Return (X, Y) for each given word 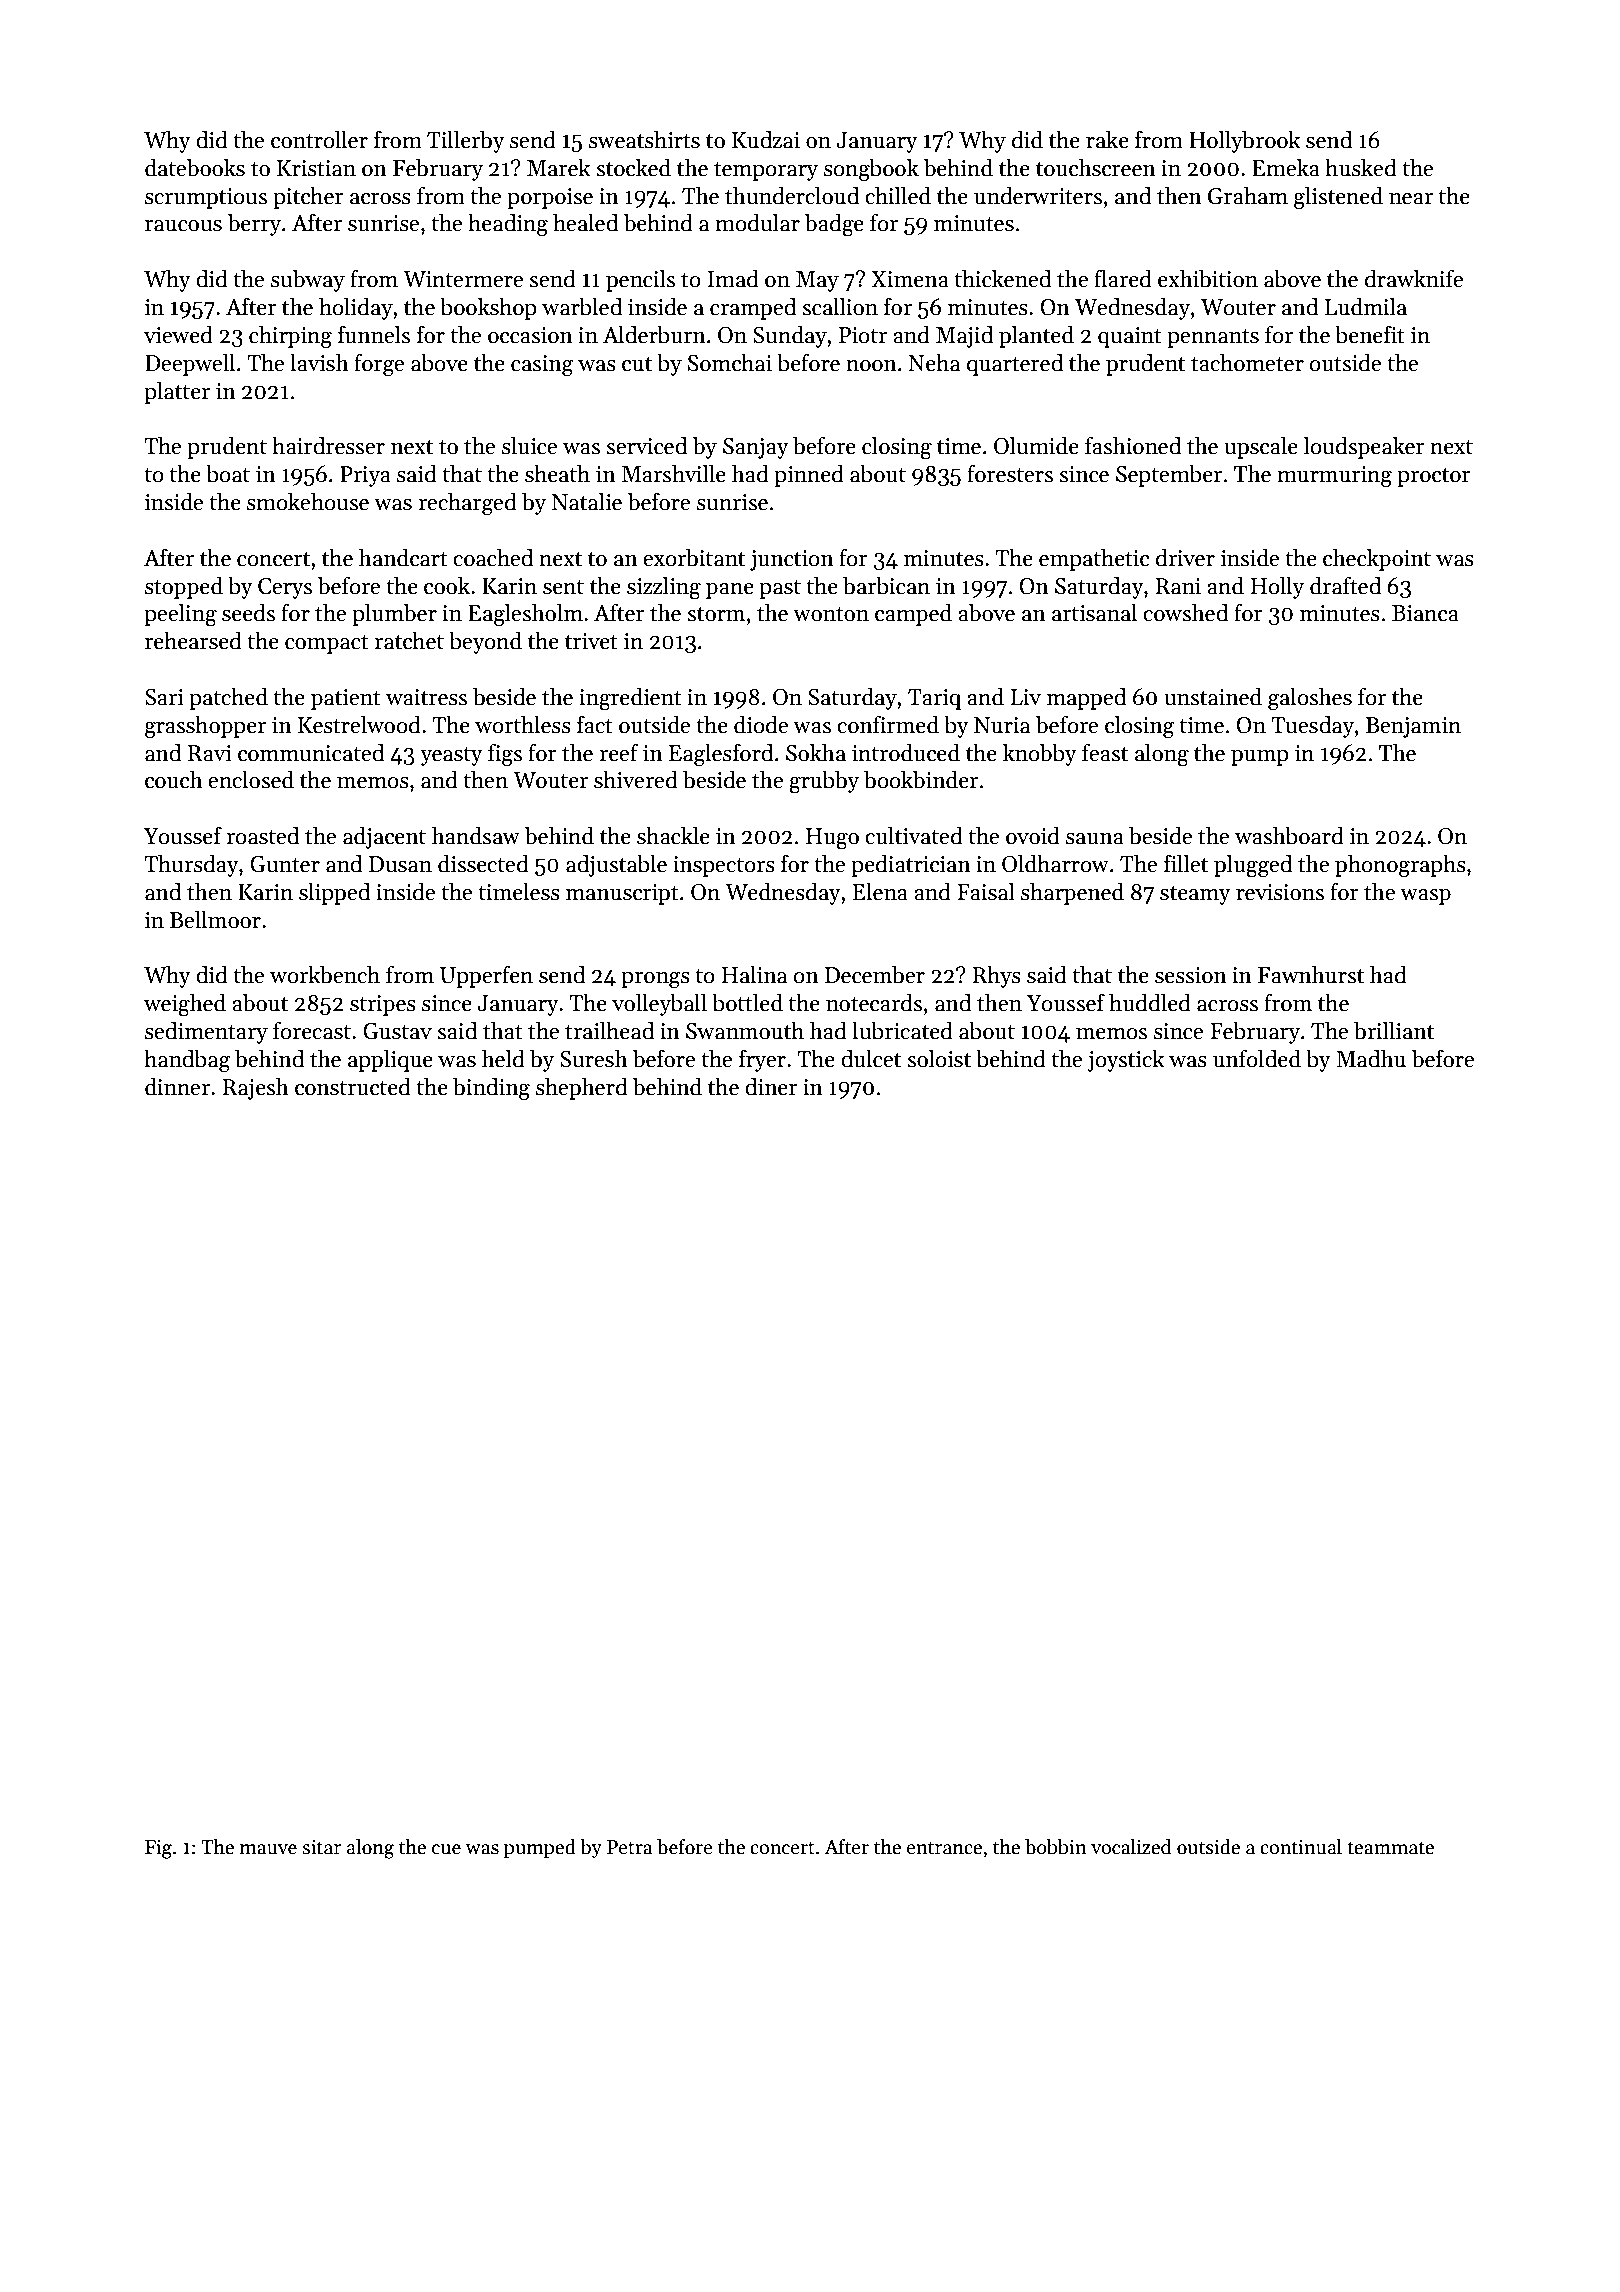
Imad (733, 279)
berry (254, 225)
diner (771, 1087)
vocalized (1131, 1847)
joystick (1126, 1061)
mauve (268, 1849)
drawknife (1414, 279)
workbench (325, 975)
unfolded (1257, 1059)
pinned (809, 476)
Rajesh (255, 1089)
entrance (944, 1848)
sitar (322, 1847)
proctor (1434, 477)
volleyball (659, 1005)
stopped (184, 588)
